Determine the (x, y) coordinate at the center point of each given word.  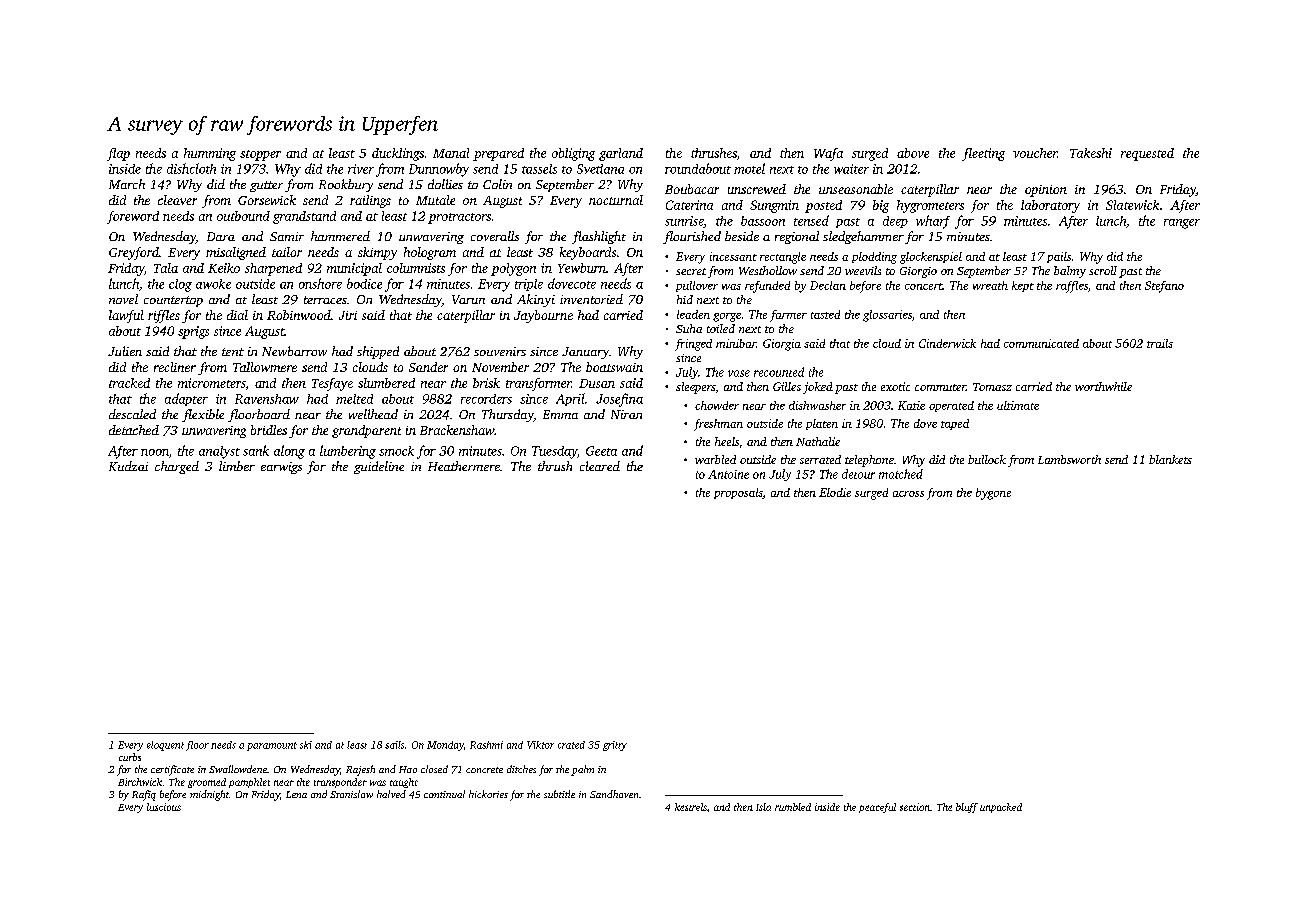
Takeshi (1091, 153)
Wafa (828, 154)
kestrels (691, 807)
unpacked (1001, 808)
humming (210, 154)
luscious (164, 807)
